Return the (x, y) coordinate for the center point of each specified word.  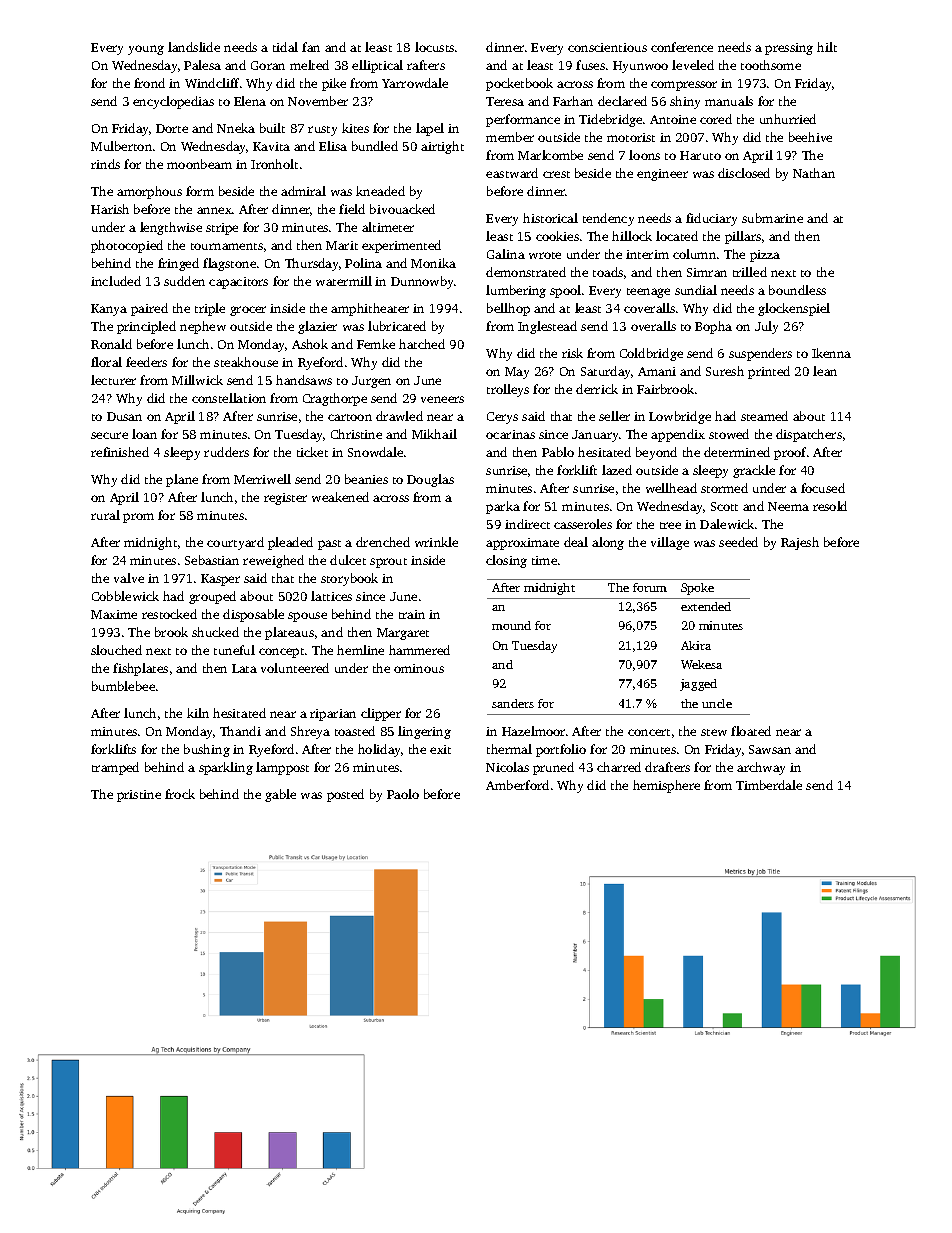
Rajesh (800, 543)
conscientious (607, 47)
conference (682, 47)
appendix (678, 435)
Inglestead (547, 327)
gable (280, 795)
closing (506, 561)
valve (129, 578)
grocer (248, 311)
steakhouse (246, 362)
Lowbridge (680, 417)
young (146, 50)
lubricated (397, 326)
